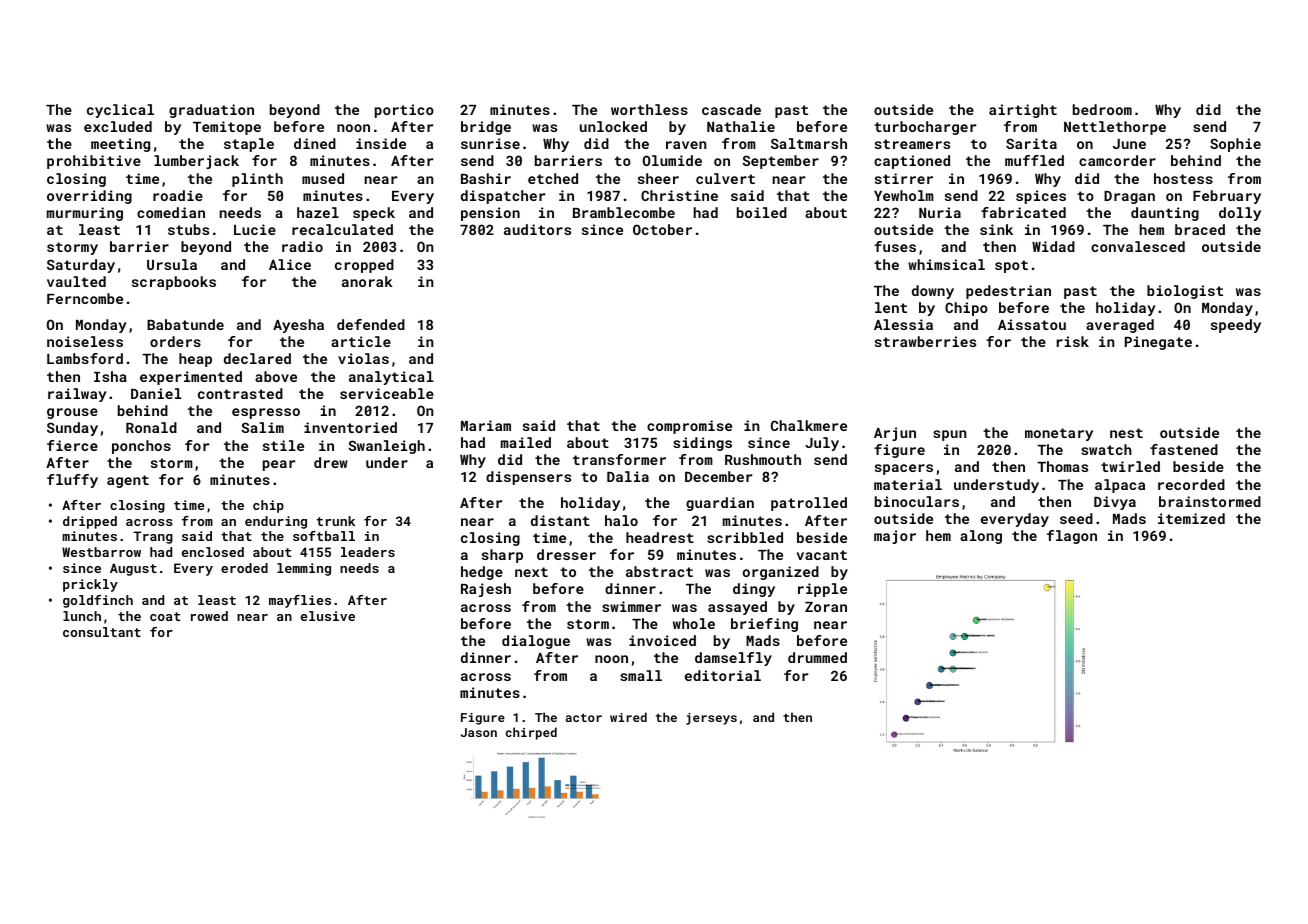  What do you see at coordinates (659, 571) in the image?
I see `abstract` at bounding box center [659, 571].
